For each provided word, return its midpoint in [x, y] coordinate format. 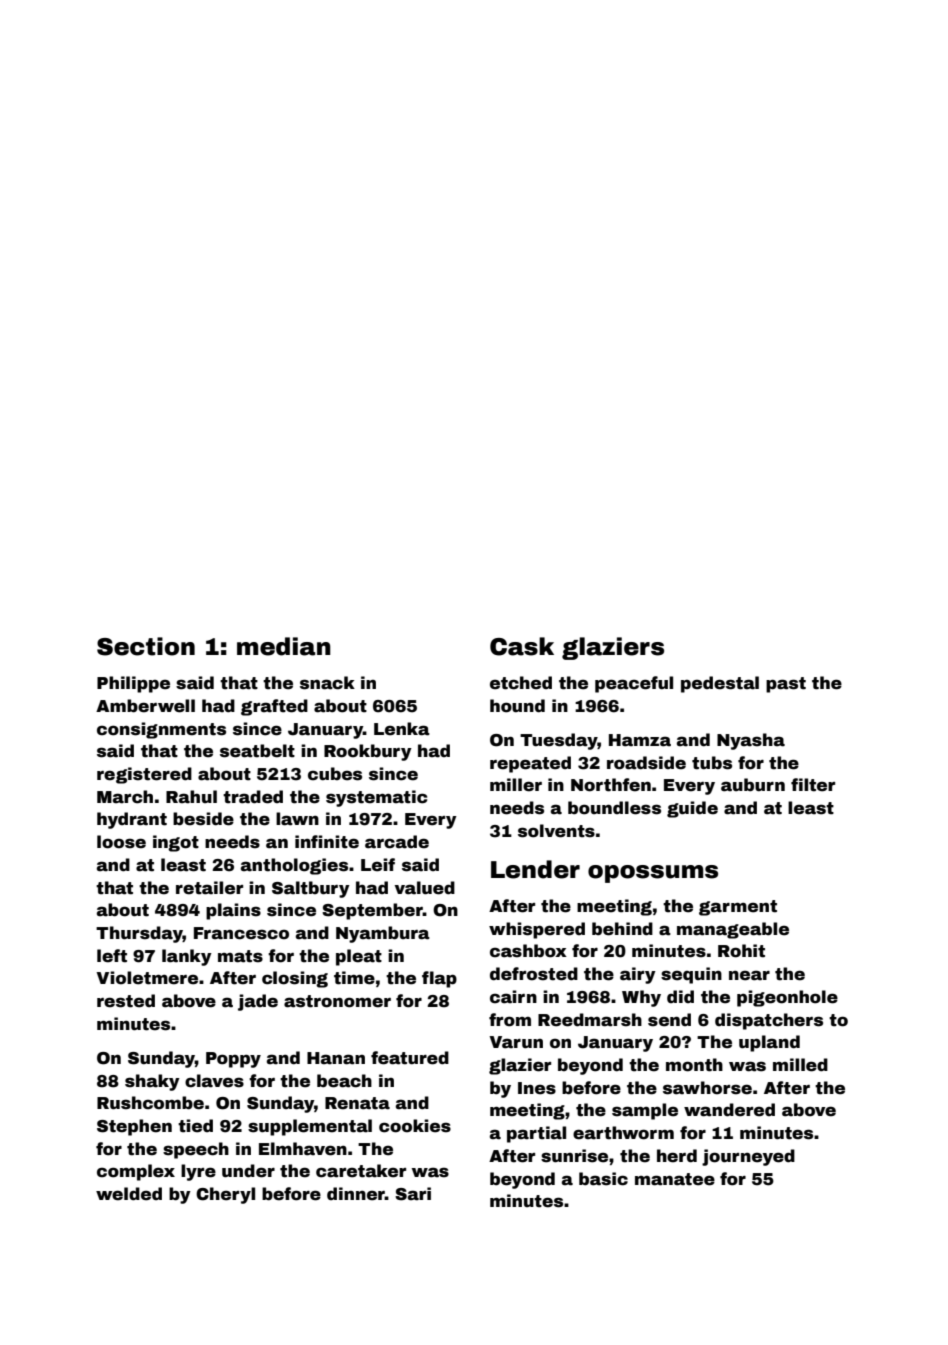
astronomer [337, 1001]
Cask [522, 646]
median [284, 646]
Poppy [233, 1060]
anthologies [294, 866]
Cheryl [225, 1195]
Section [146, 646]
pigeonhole [787, 998]
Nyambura [383, 934]
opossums [653, 874]
